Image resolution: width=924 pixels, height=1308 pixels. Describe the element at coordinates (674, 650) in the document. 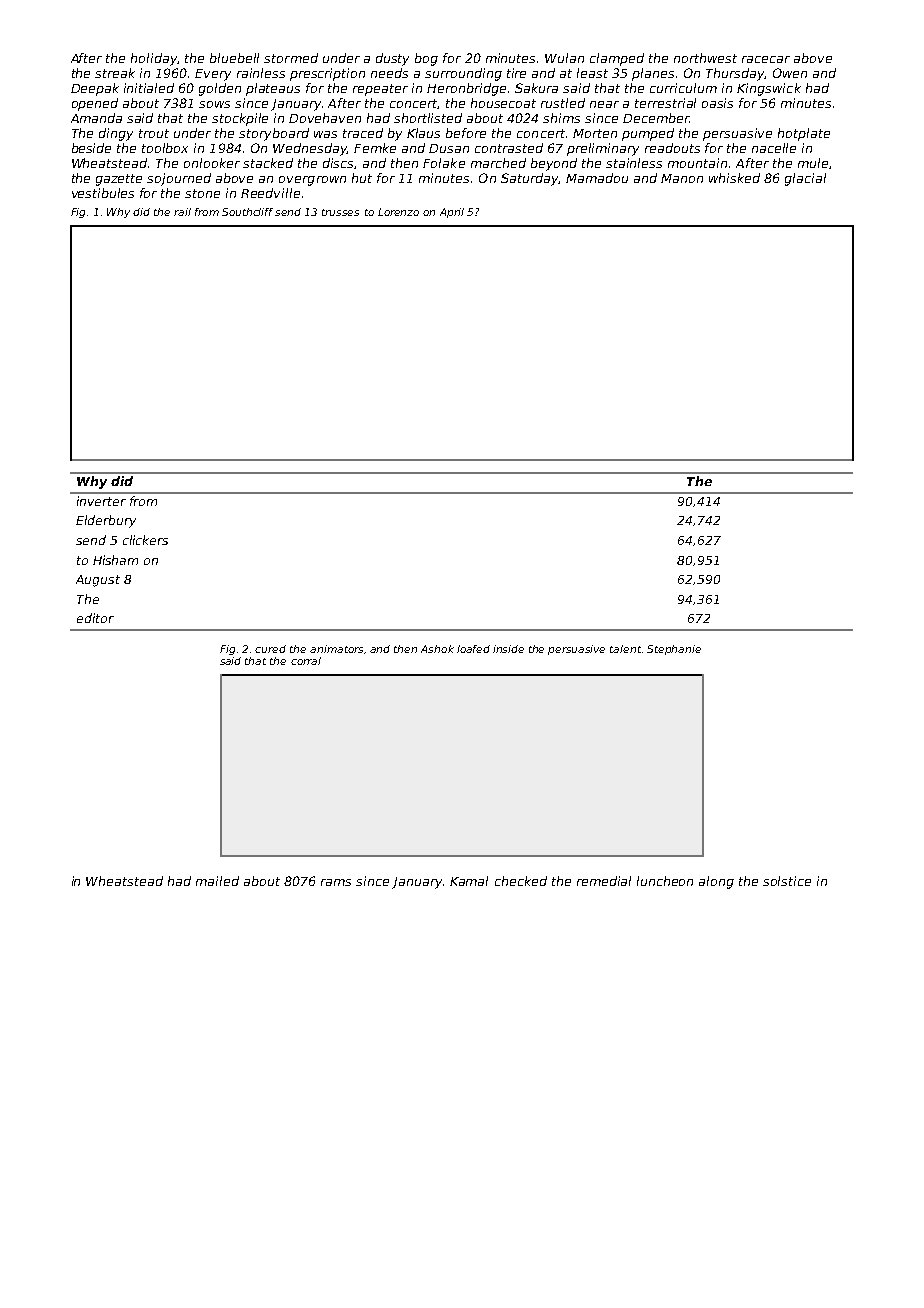

I see `Stephanie` at that location.
